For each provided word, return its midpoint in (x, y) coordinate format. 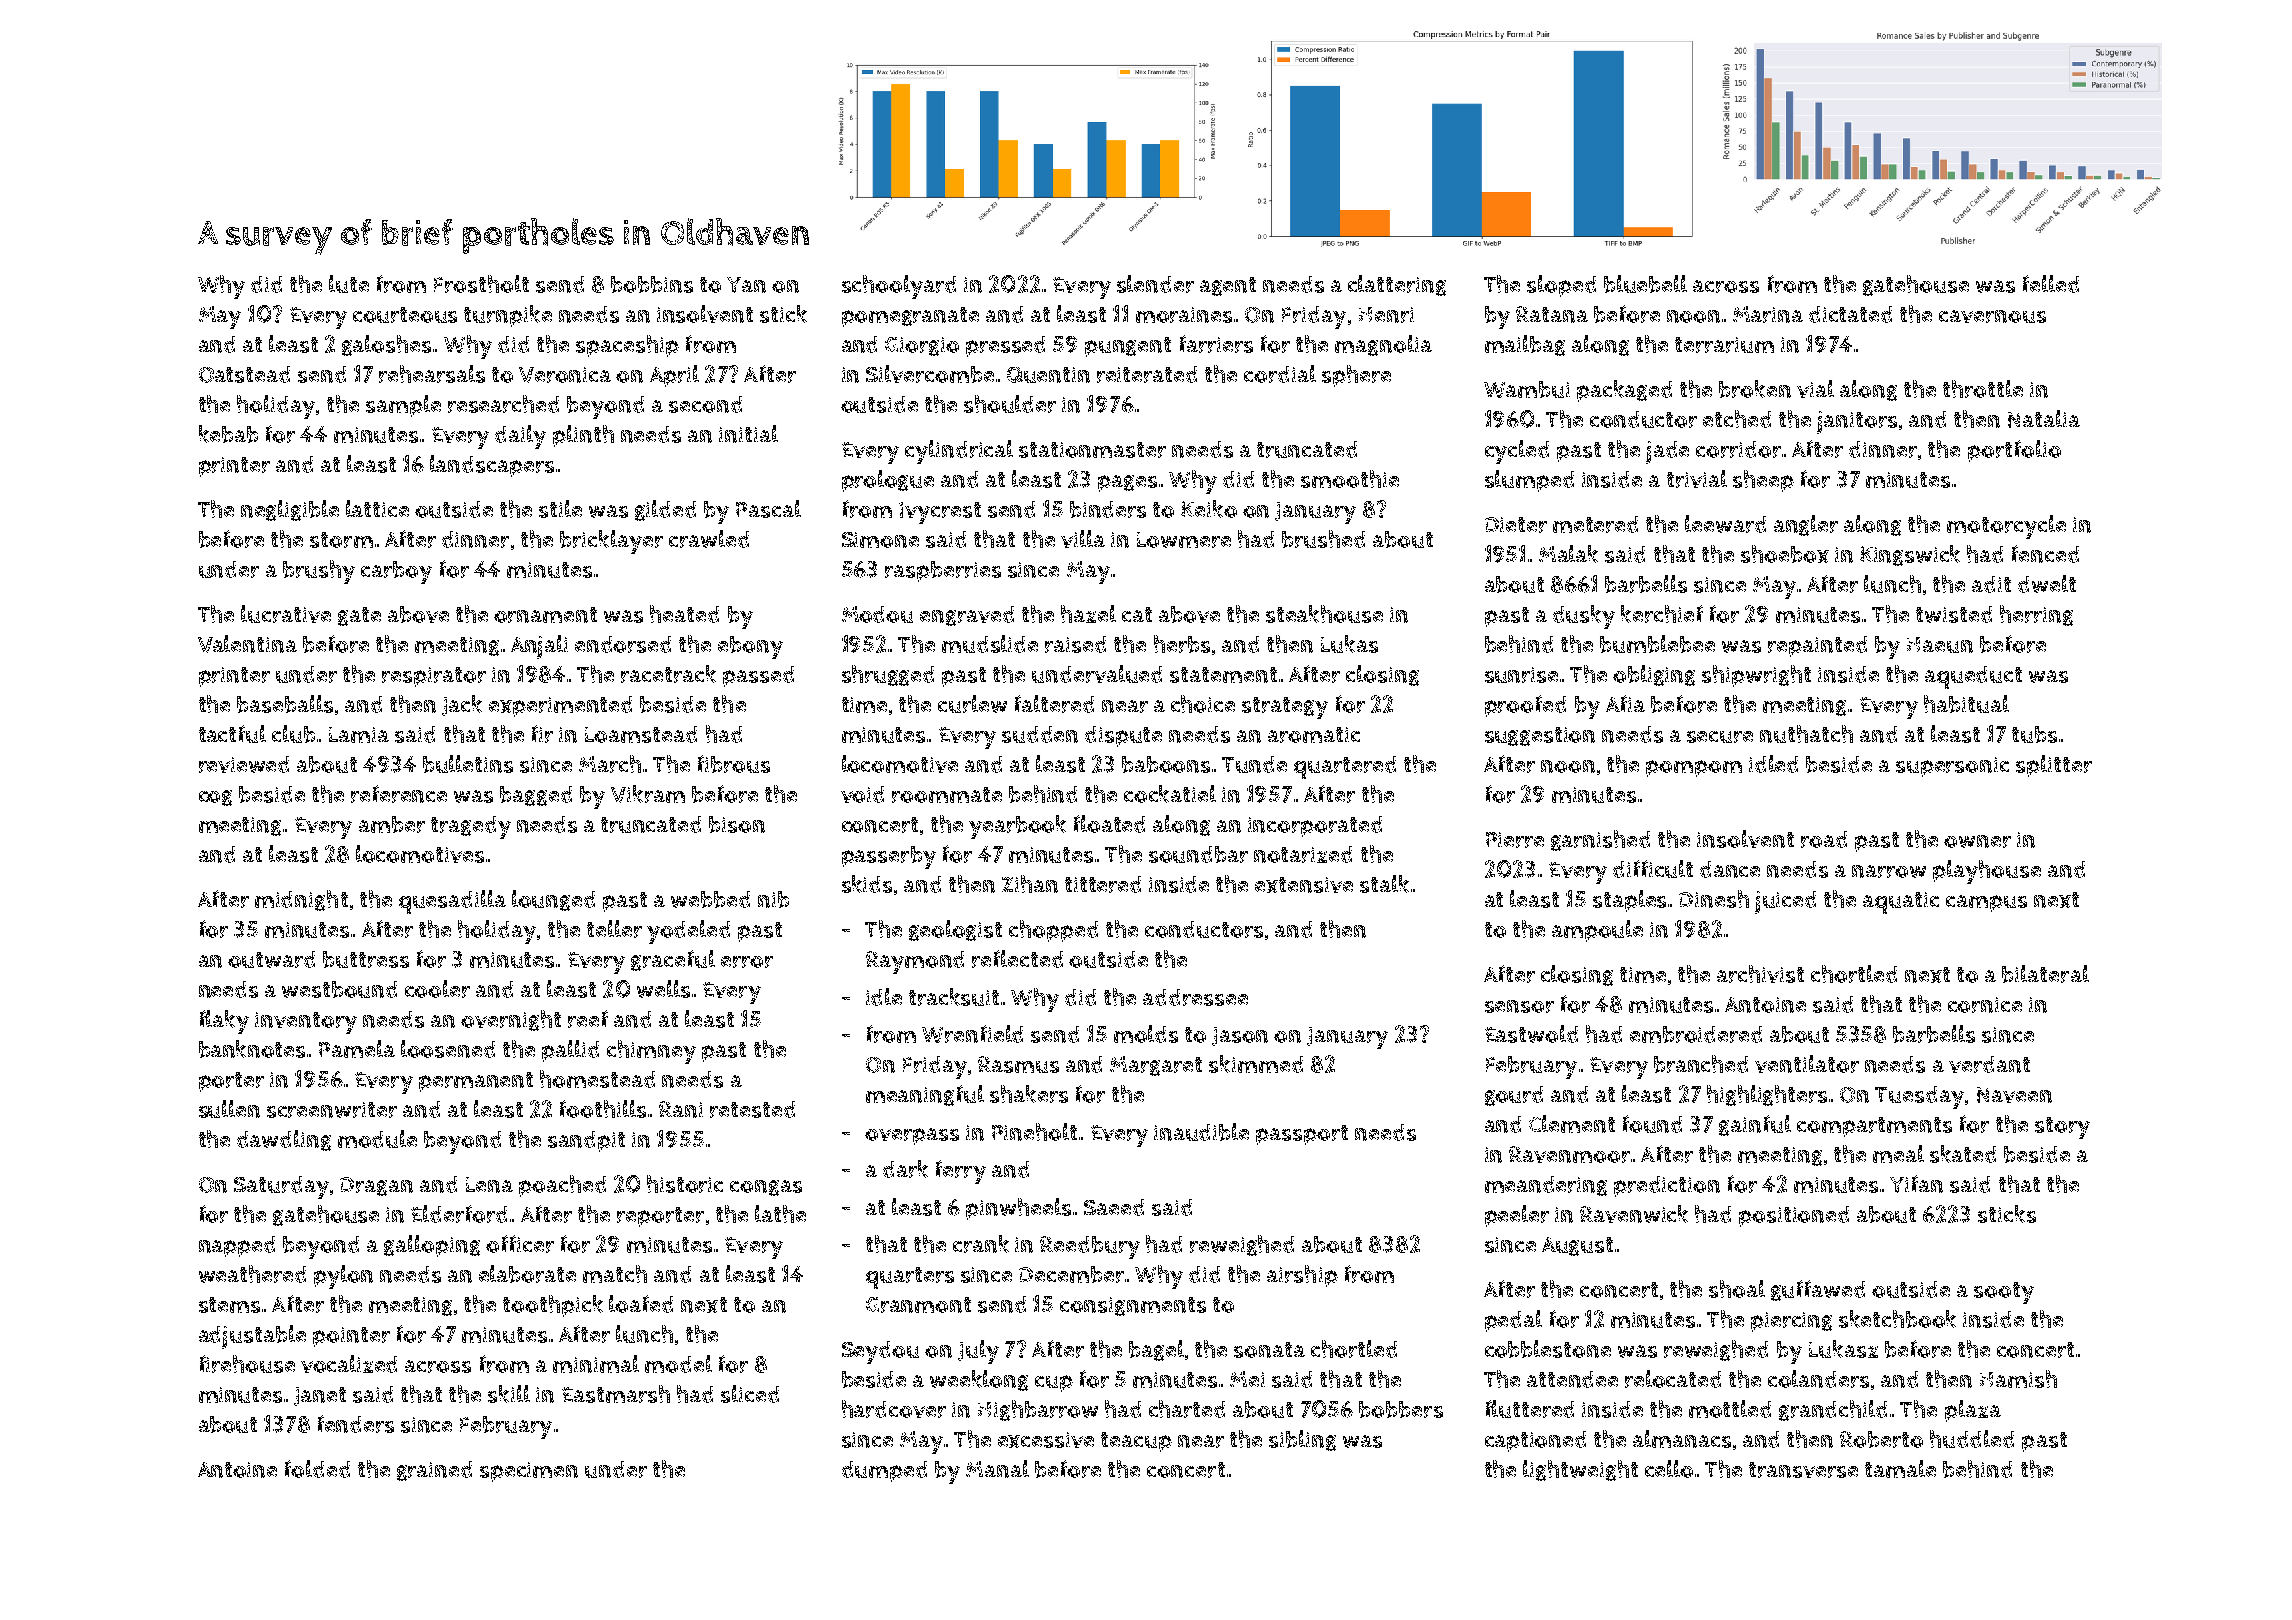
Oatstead (244, 374)
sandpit (586, 1141)
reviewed (244, 764)
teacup (1136, 1442)
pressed (1005, 346)
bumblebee (1657, 644)
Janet (320, 1396)
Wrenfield (972, 1034)
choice (1203, 704)
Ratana (1552, 314)
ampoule (1597, 931)
